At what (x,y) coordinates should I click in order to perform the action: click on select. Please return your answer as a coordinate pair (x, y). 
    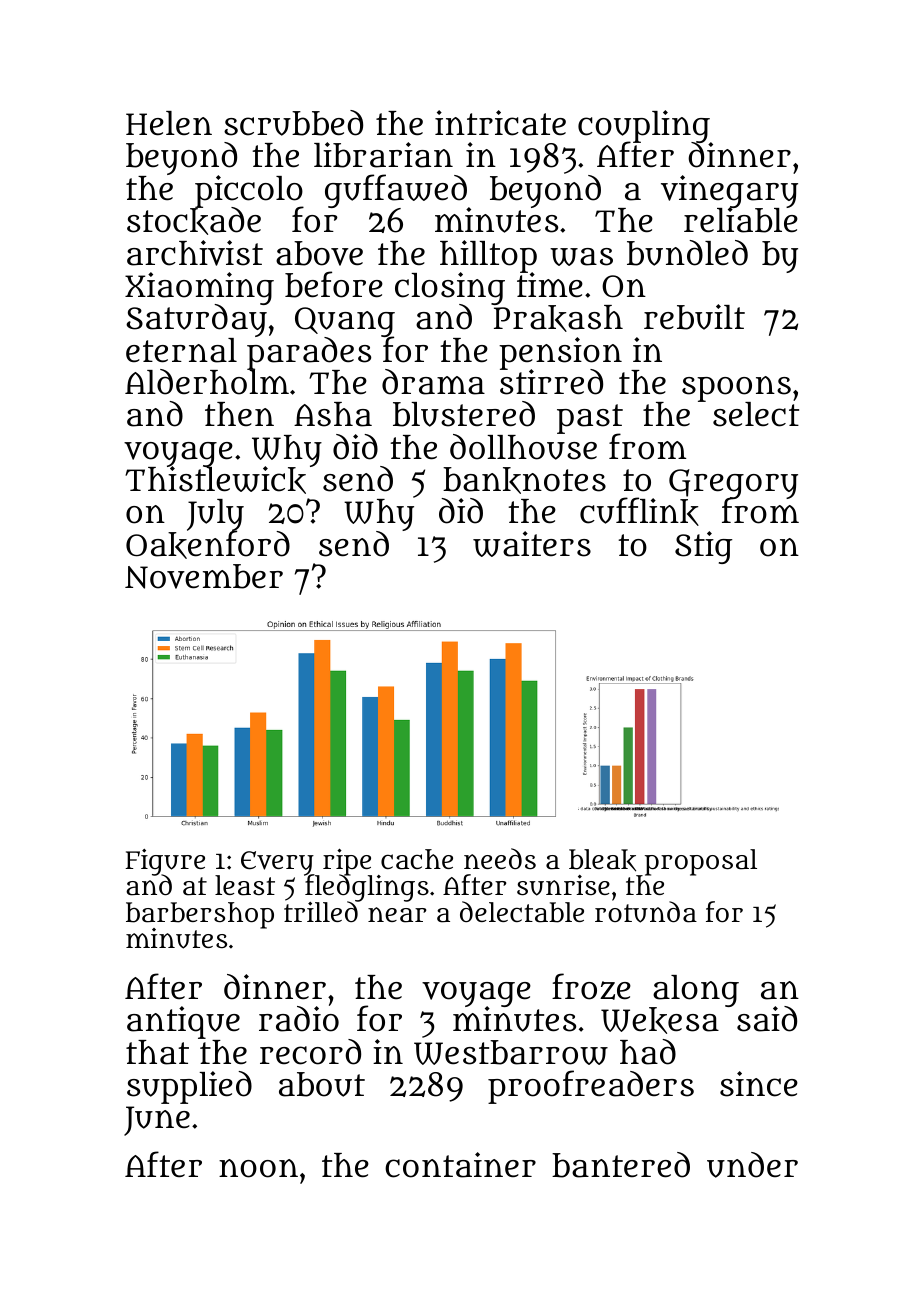
    Looking at the image, I should click on (756, 414).
